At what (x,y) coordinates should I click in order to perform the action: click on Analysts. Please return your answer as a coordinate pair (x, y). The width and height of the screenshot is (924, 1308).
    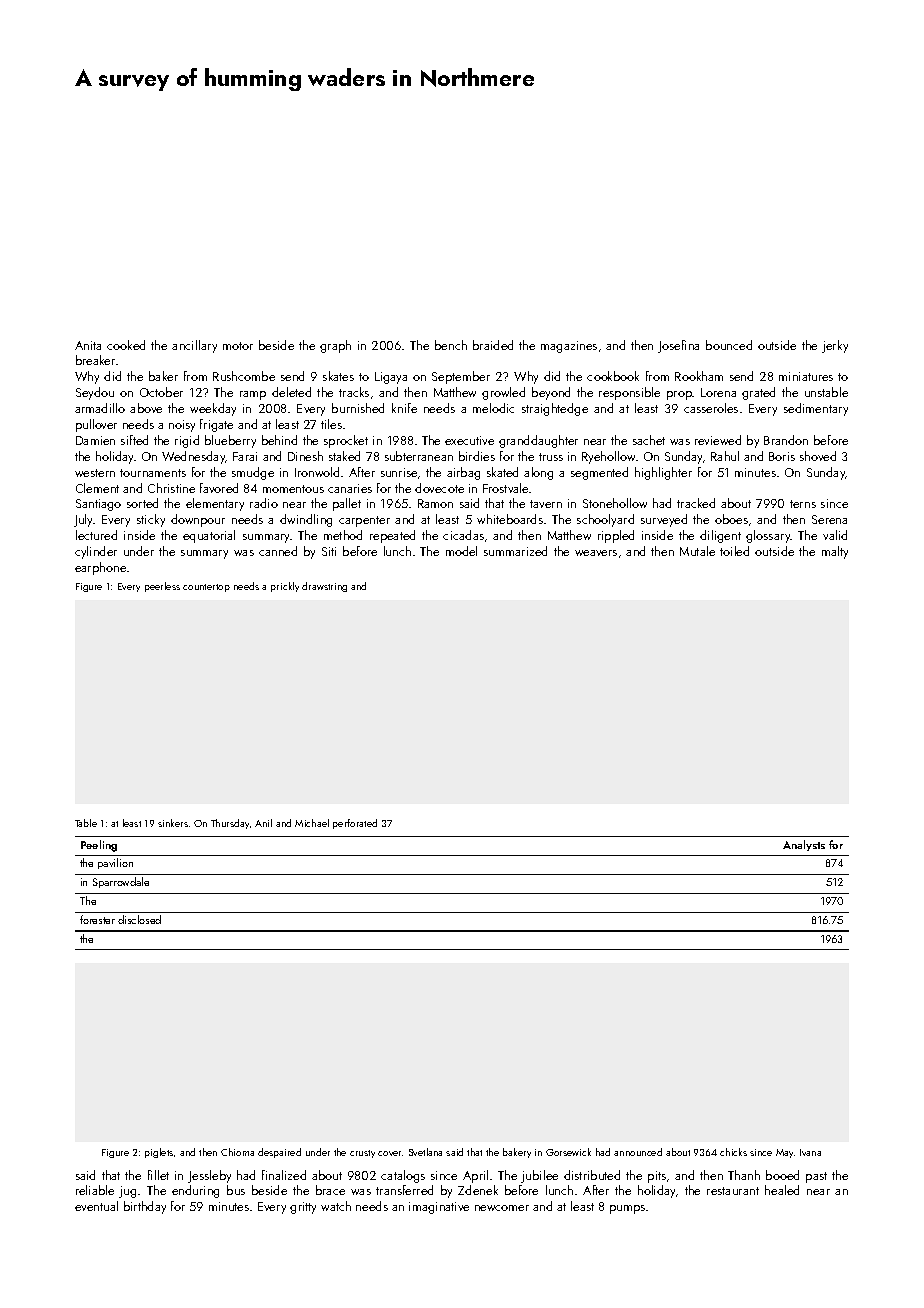
    Looking at the image, I should click on (804, 845).
